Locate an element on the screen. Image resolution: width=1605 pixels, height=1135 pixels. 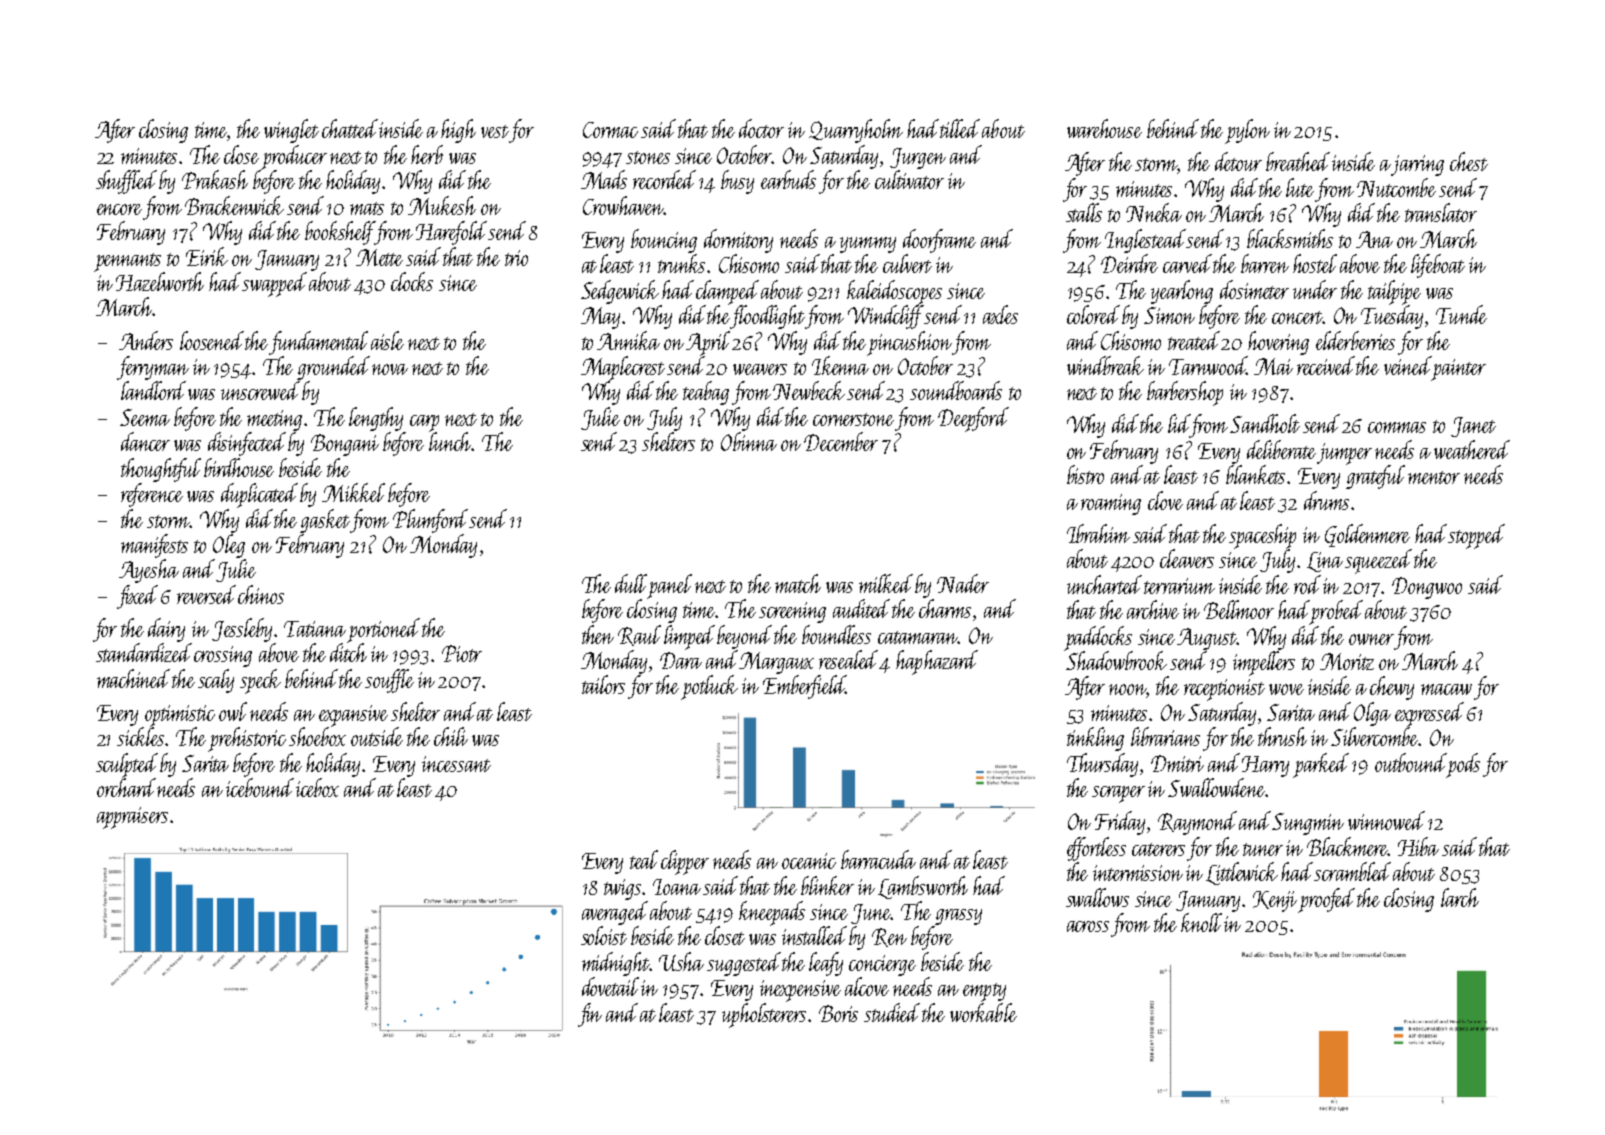
shuffled is located at coordinates (126, 182).
